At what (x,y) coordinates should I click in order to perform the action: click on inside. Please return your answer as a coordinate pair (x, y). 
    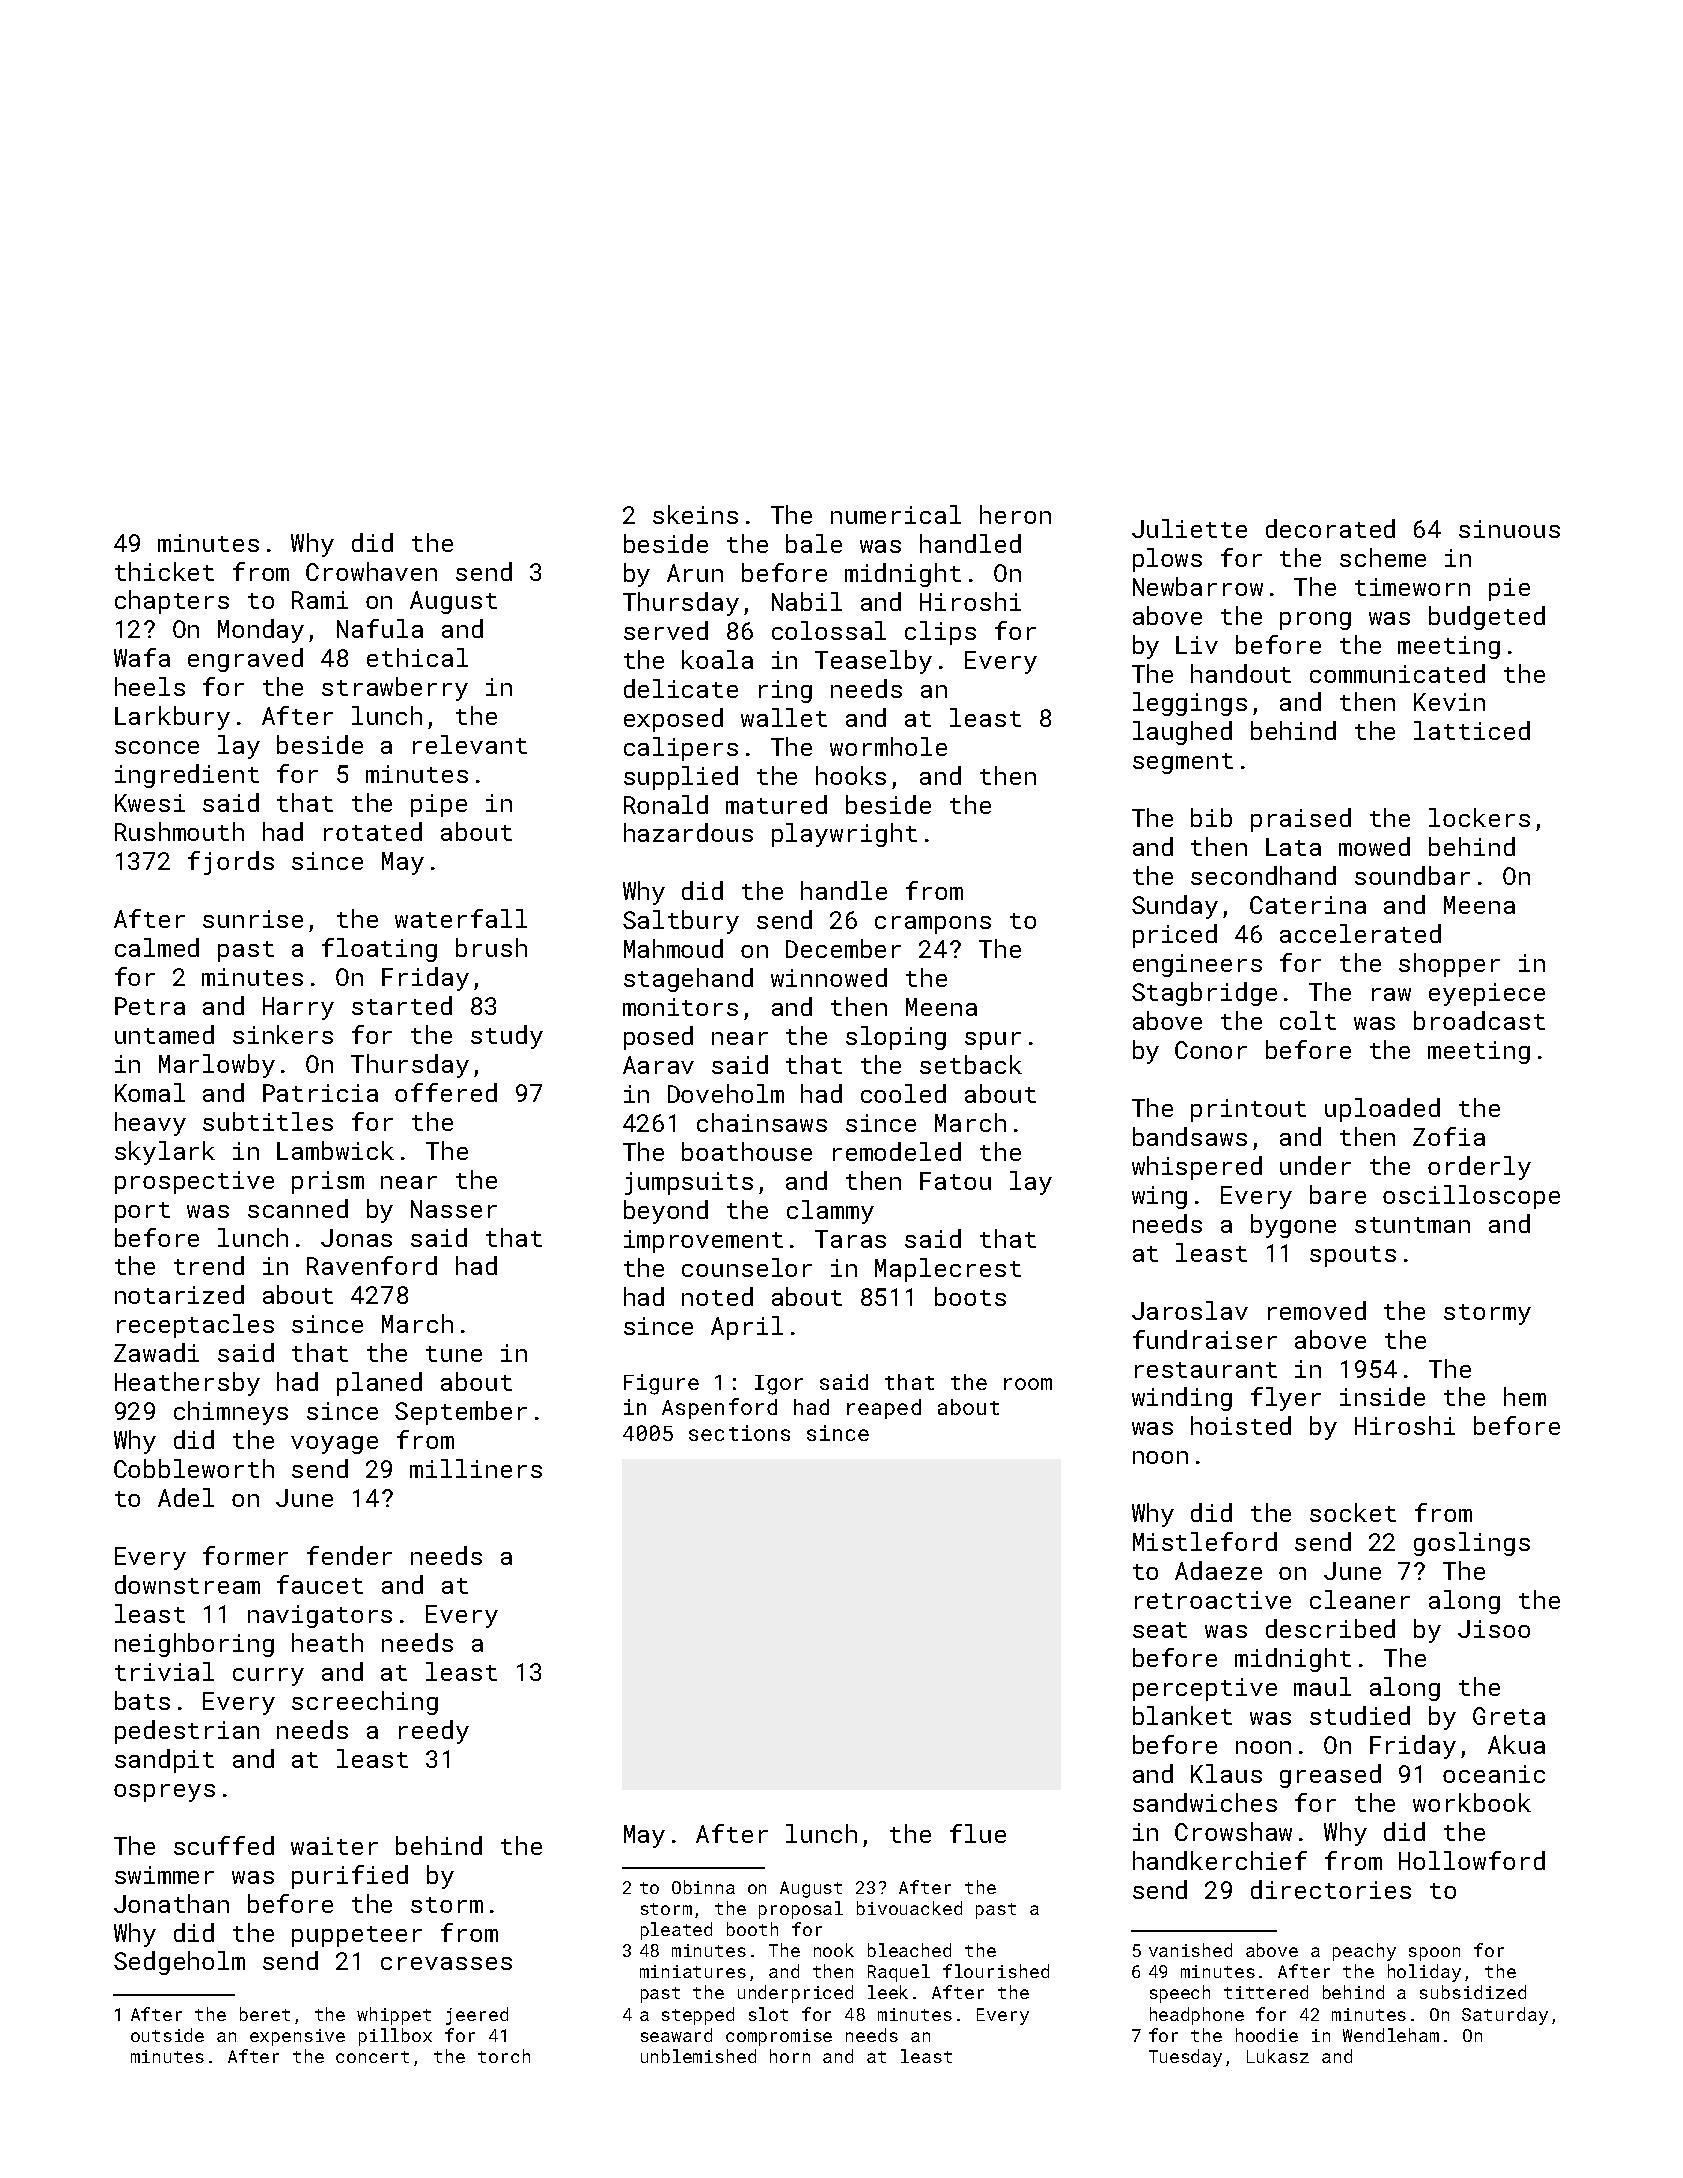
    Looking at the image, I should click on (1382, 1396).
